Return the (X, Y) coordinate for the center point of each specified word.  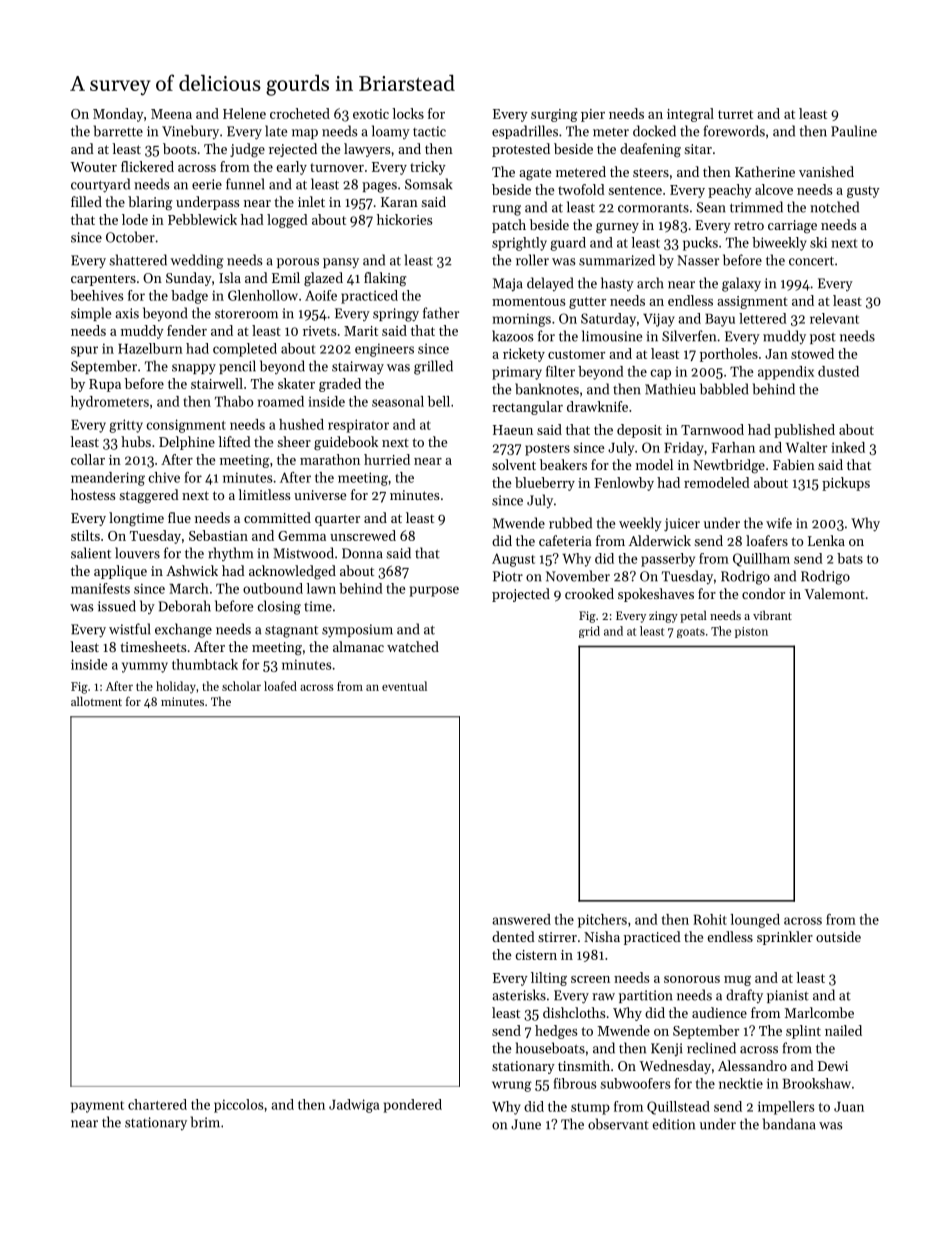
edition (674, 1124)
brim (205, 1122)
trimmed (756, 207)
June (526, 1124)
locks (408, 113)
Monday (118, 115)
